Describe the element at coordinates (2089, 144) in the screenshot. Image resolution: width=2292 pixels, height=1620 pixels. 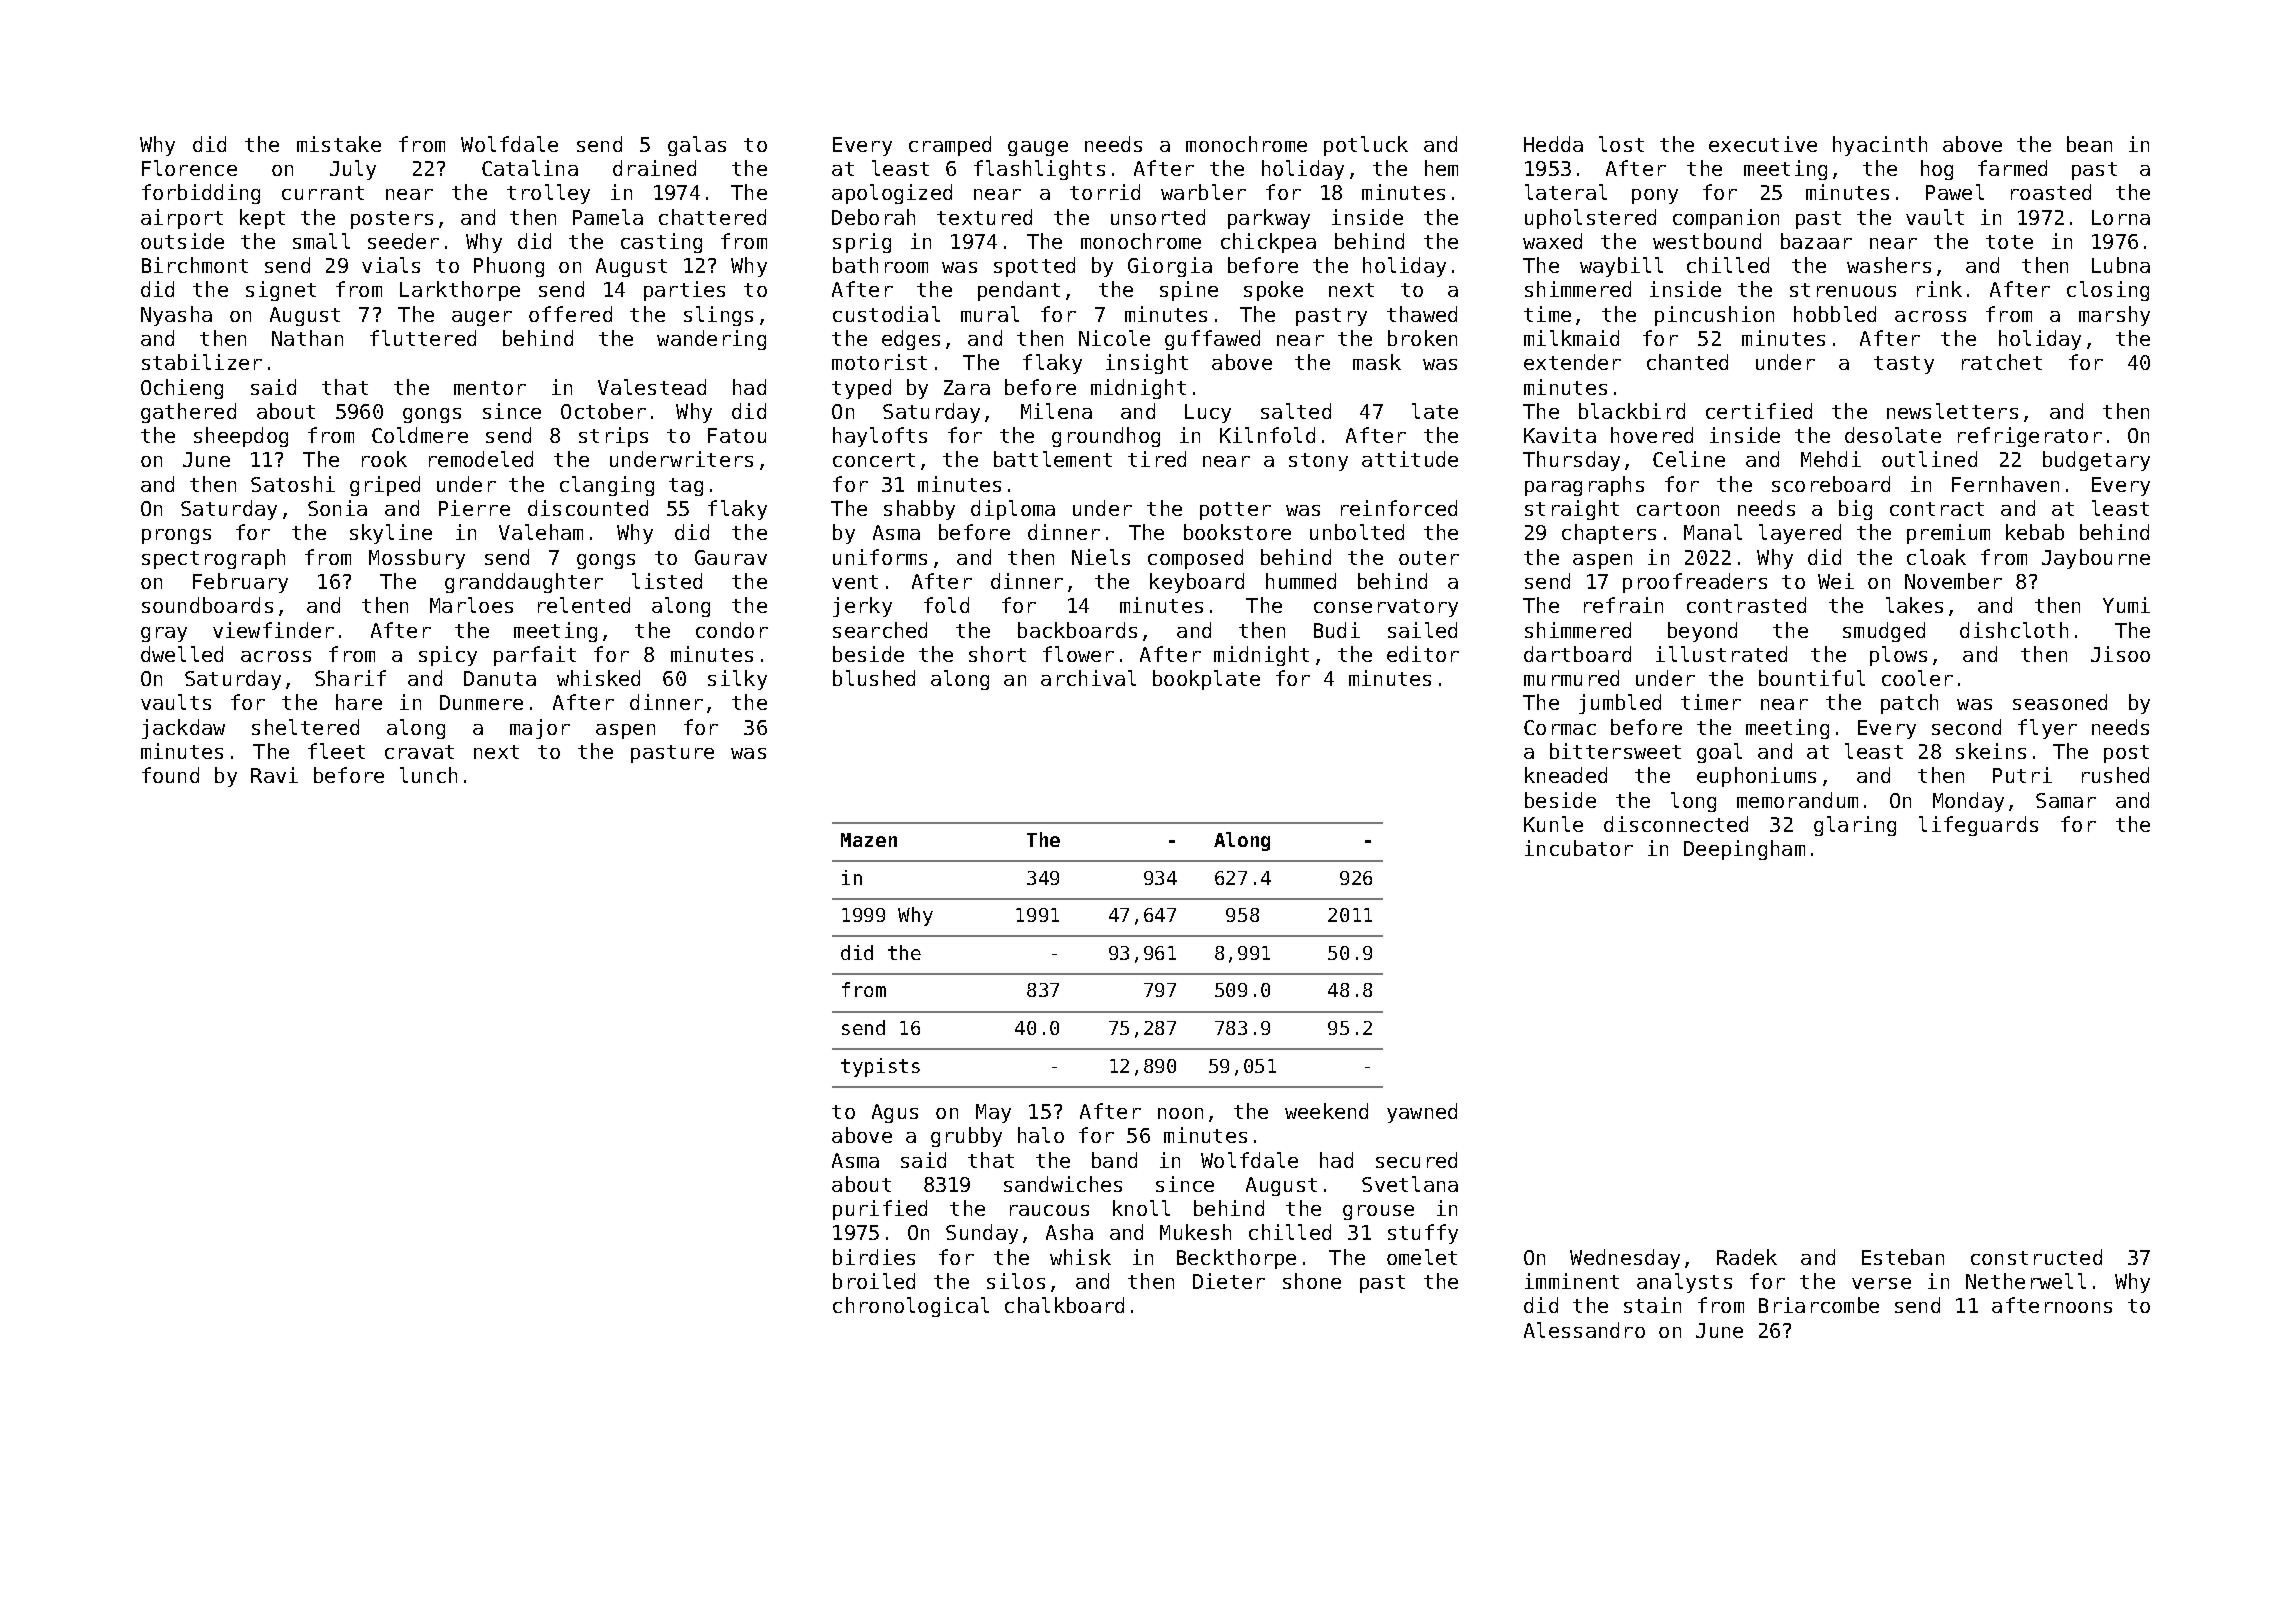
I see `bean` at that location.
